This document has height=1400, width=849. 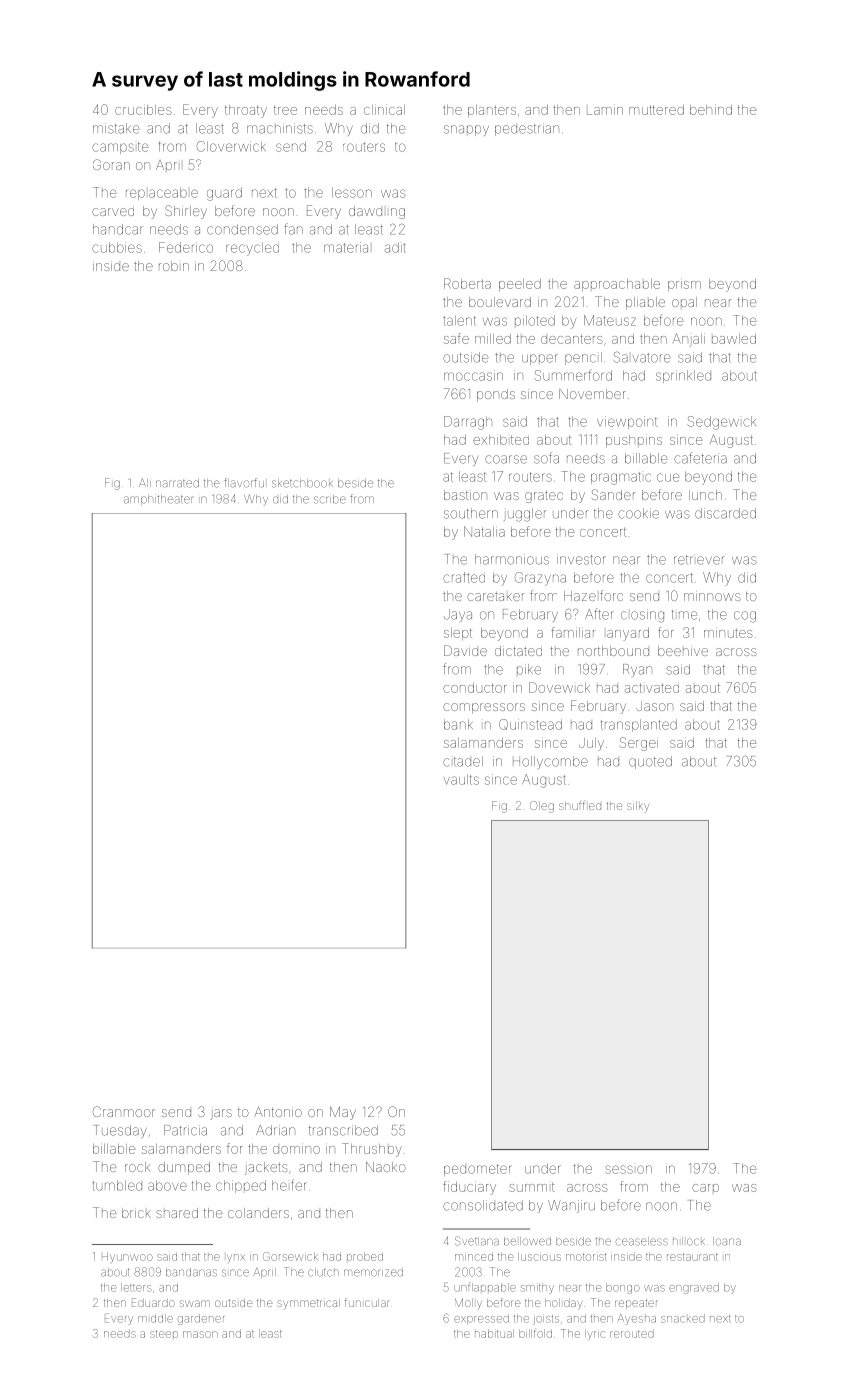 What do you see at coordinates (474, 688) in the document?
I see `conductor` at bounding box center [474, 688].
